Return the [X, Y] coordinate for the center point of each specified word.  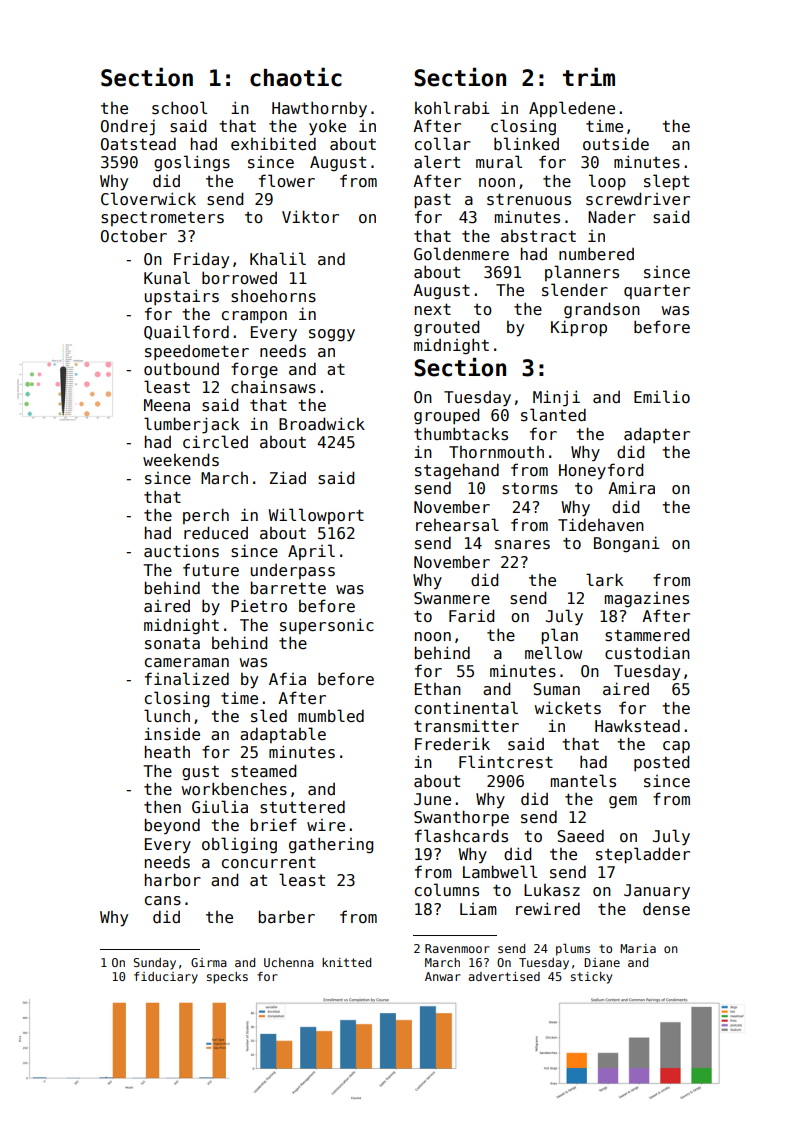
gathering [331, 845]
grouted [446, 328]
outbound [181, 369]
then [162, 806]
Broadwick [322, 424]
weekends [181, 460]
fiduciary [166, 978]
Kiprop [579, 328]
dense [666, 908]
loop [607, 182]
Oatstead [138, 144]
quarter [657, 291]
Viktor [310, 216]
